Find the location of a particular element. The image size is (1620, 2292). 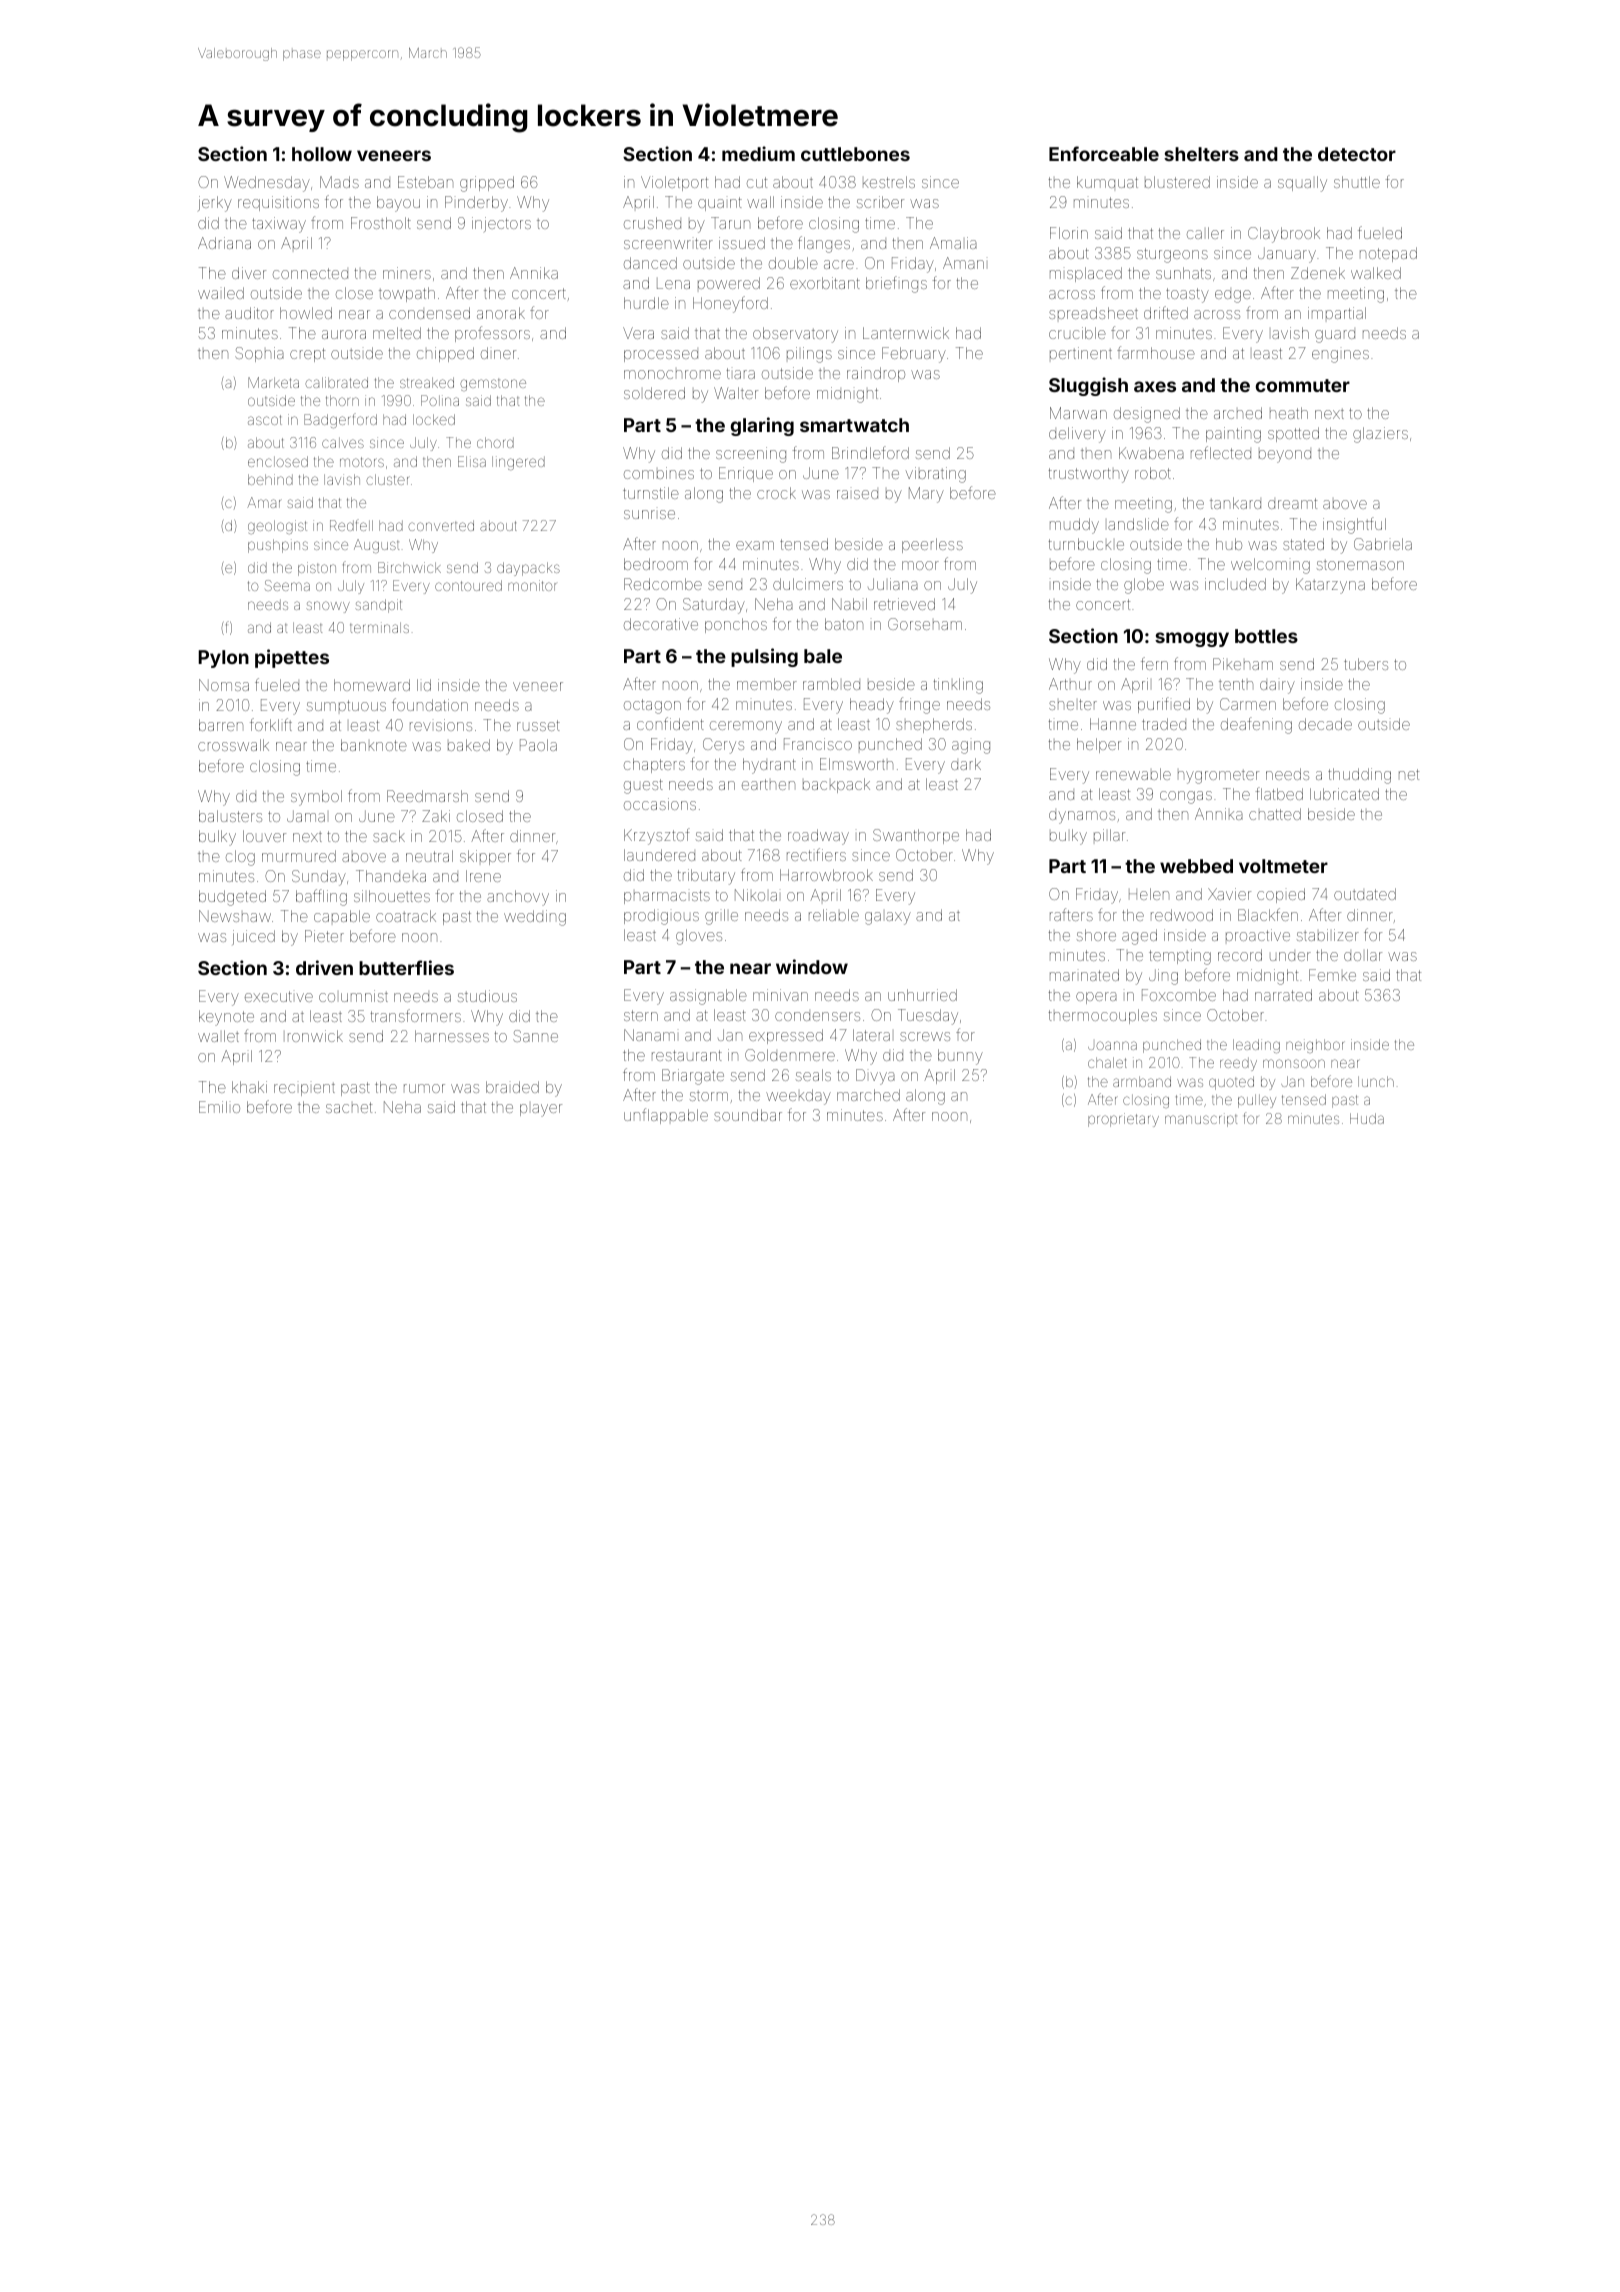

pulsing is located at coordinates (764, 657).
